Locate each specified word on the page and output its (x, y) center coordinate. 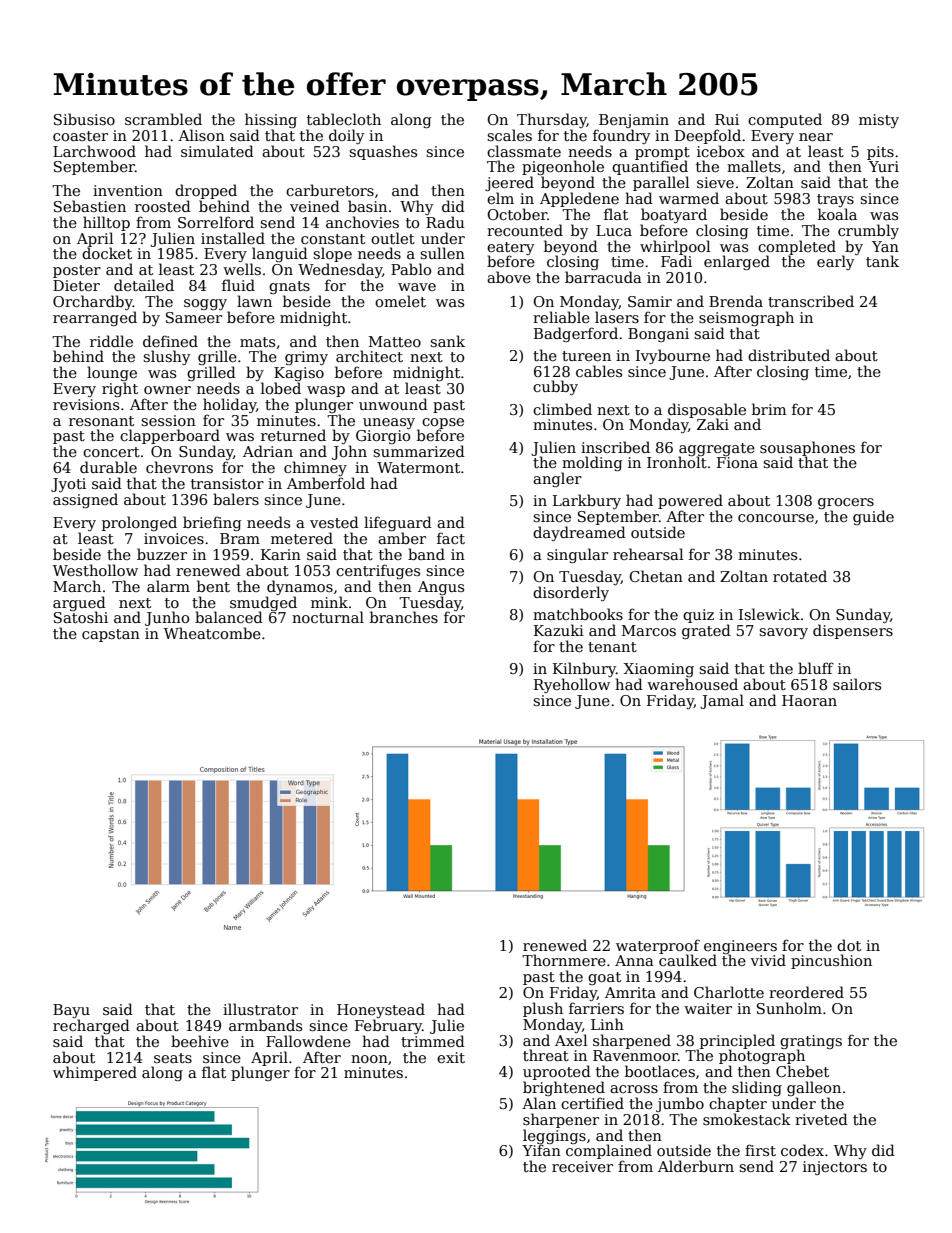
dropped (206, 191)
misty (879, 121)
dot (849, 945)
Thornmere (564, 960)
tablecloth (344, 119)
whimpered (95, 1073)
